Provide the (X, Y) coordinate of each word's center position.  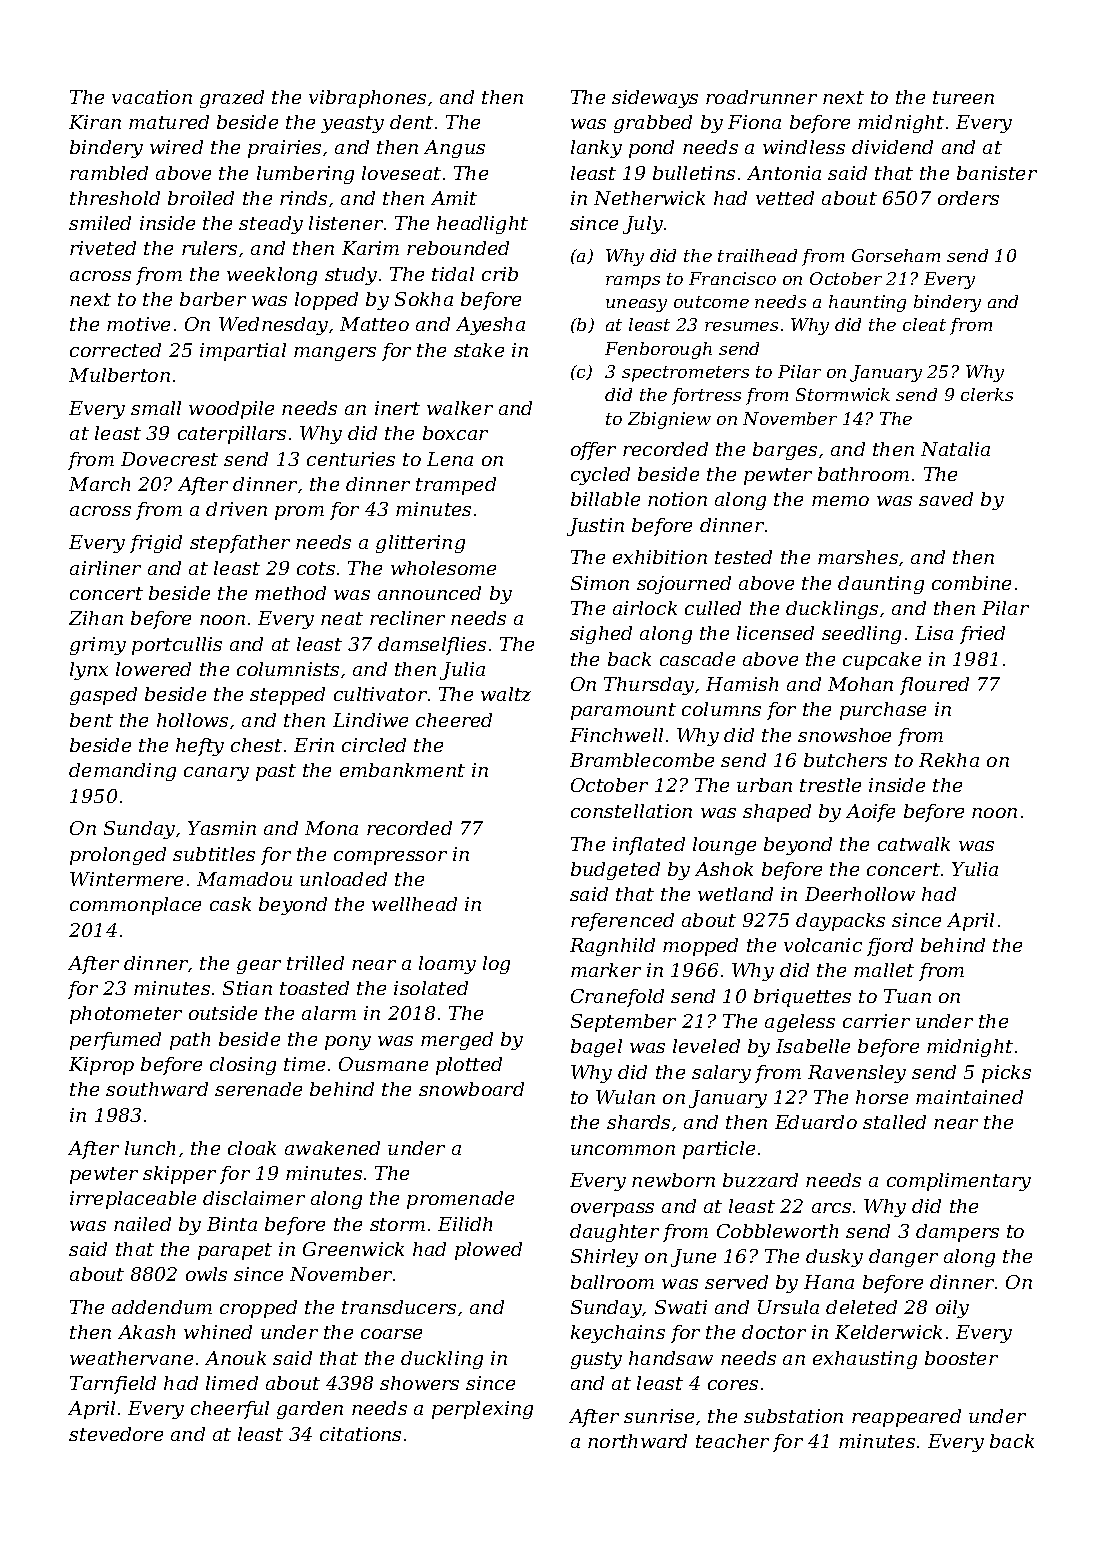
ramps (633, 282)
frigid (156, 544)
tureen (963, 97)
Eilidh (465, 1224)
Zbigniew (669, 420)
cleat (924, 324)
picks (1006, 1074)
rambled (109, 173)
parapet (235, 1251)
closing (243, 1066)
